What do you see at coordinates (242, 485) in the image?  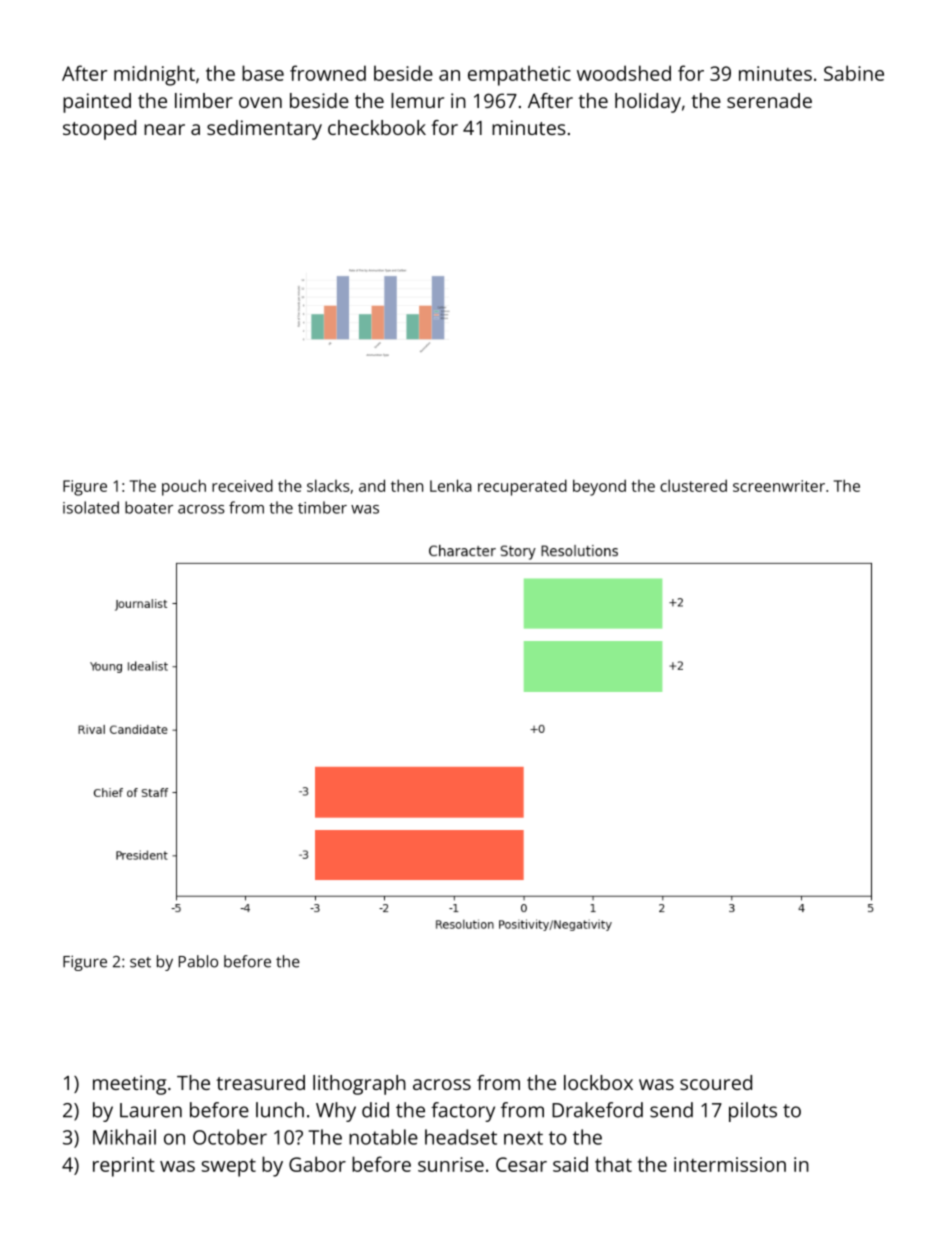 I see `received` at bounding box center [242, 485].
